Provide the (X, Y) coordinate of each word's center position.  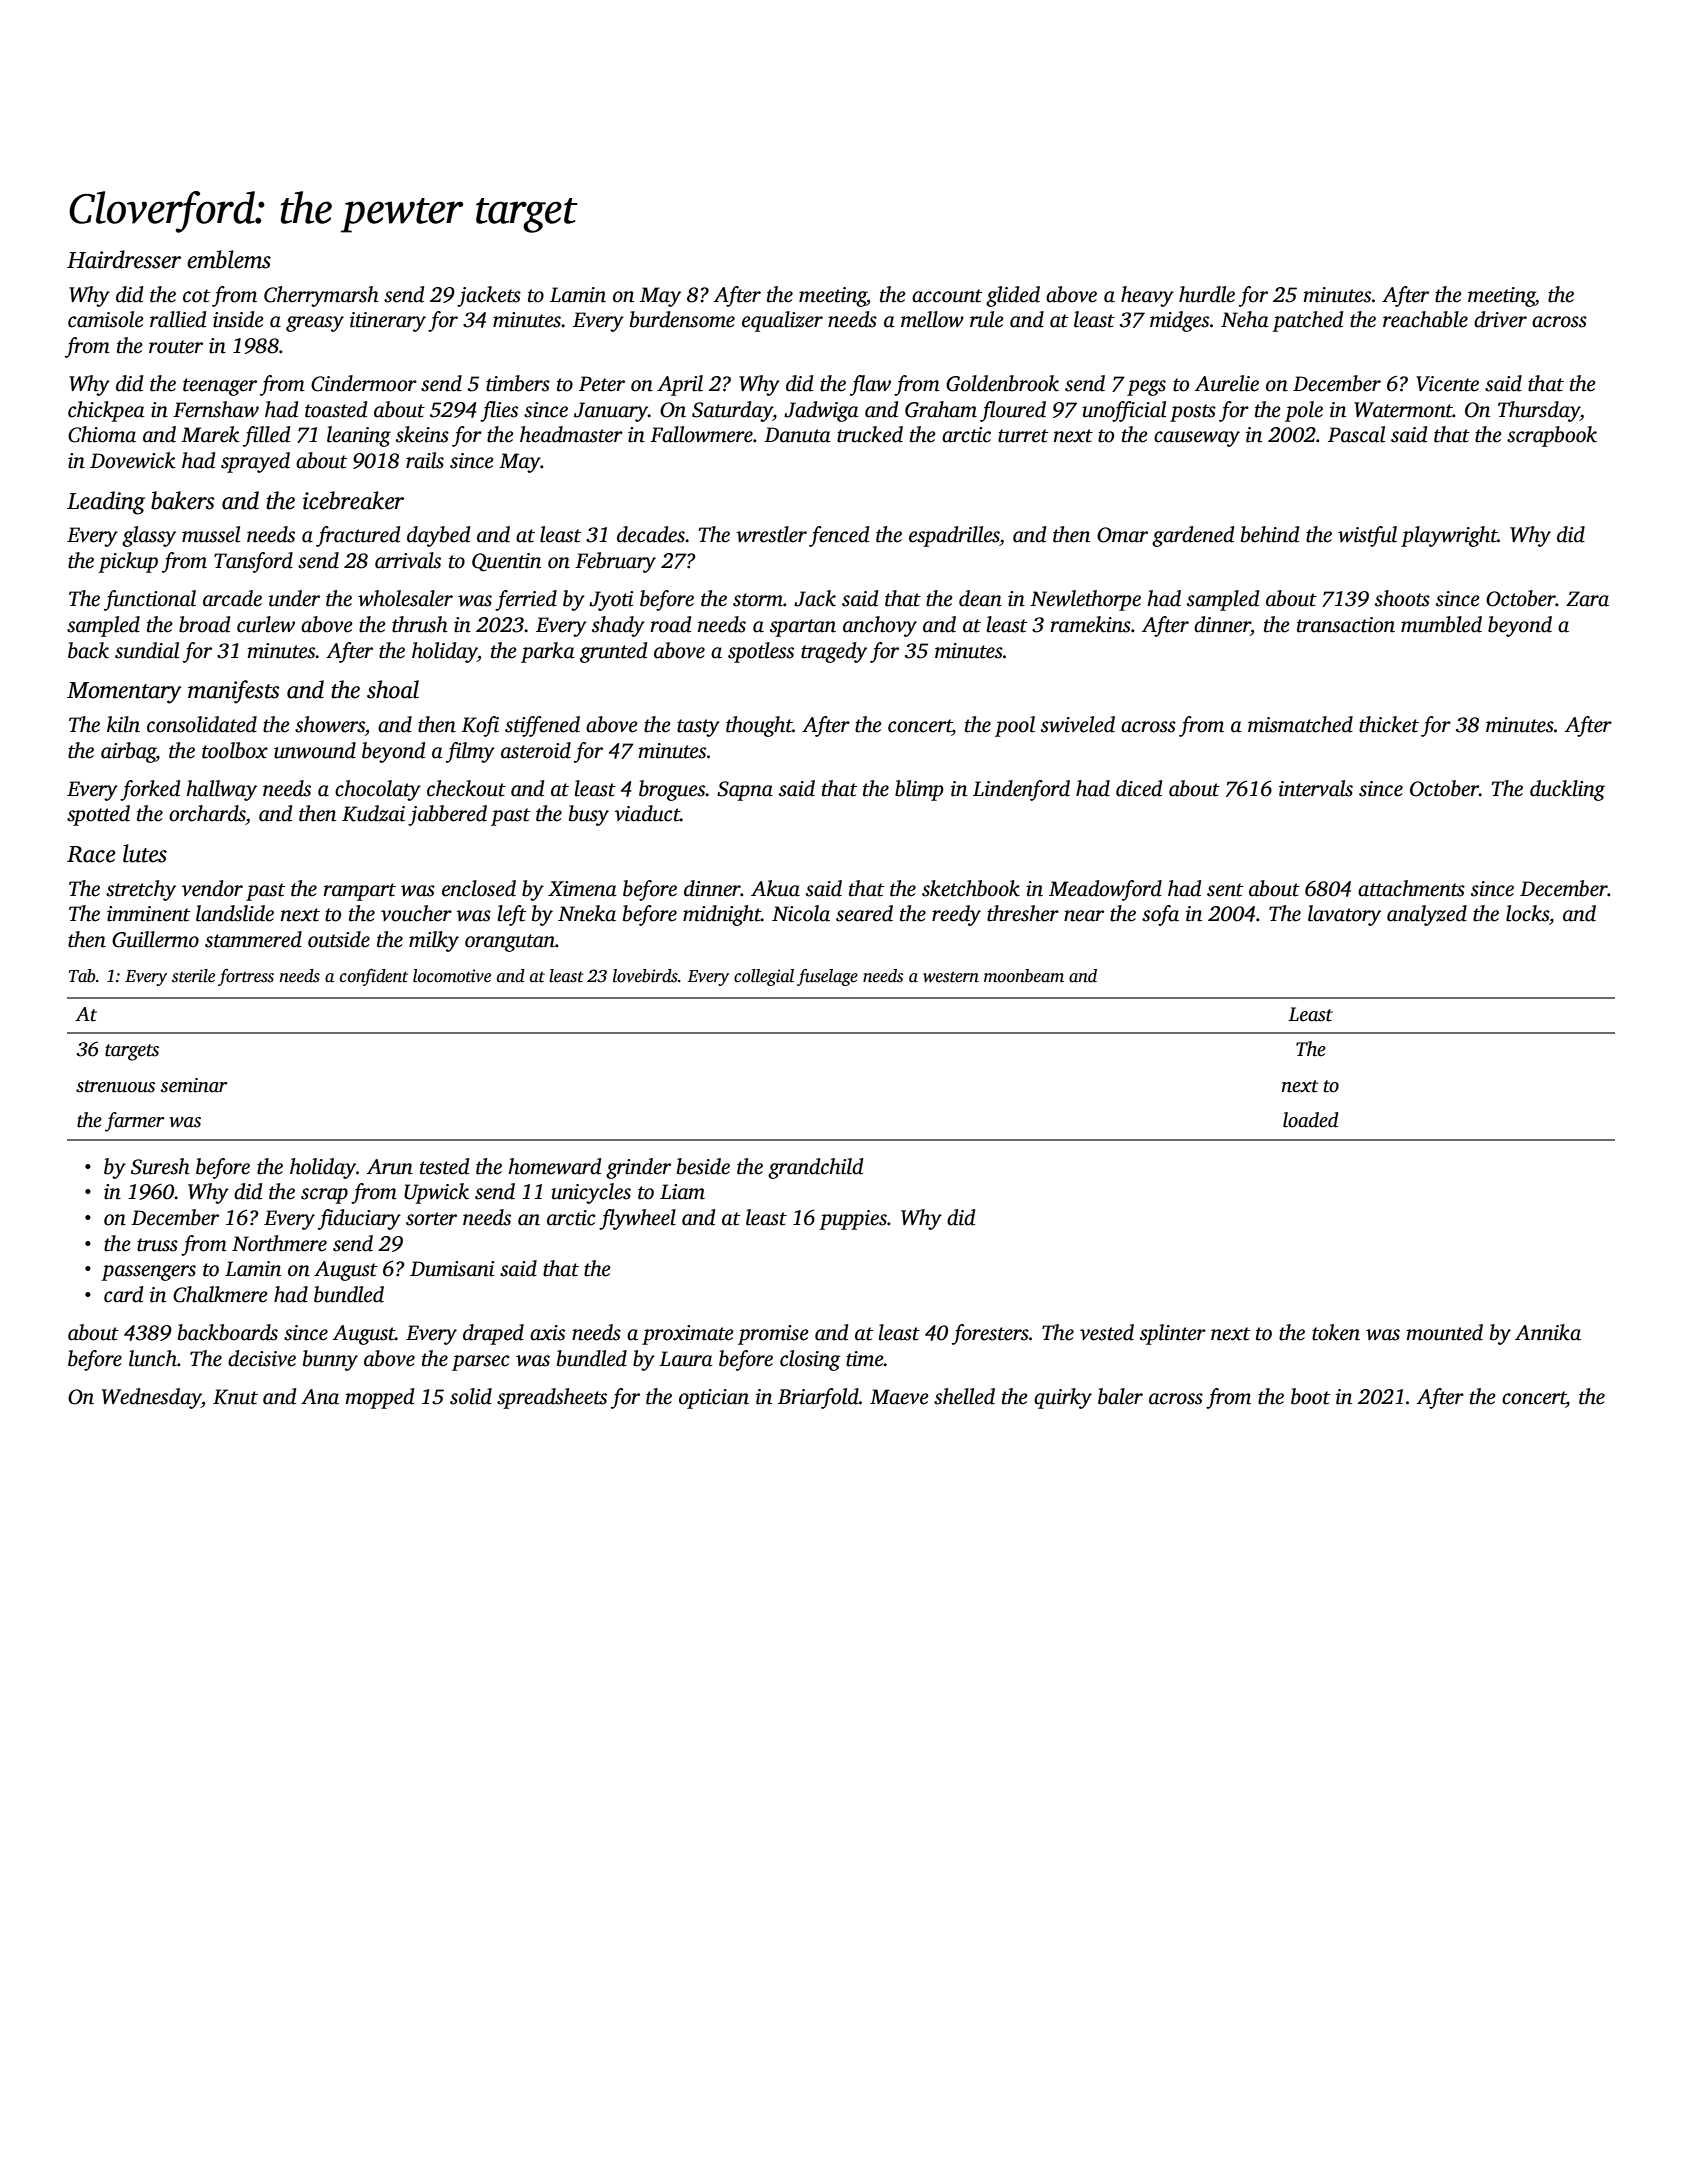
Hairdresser (124, 259)
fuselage (827, 977)
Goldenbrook (1002, 383)
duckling (1567, 790)
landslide (235, 913)
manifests (234, 692)
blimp (919, 790)
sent (1225, 890)
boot (1310, 1396)
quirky (1063, 1398)
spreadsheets (552, 1398)
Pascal (1356, 434)
